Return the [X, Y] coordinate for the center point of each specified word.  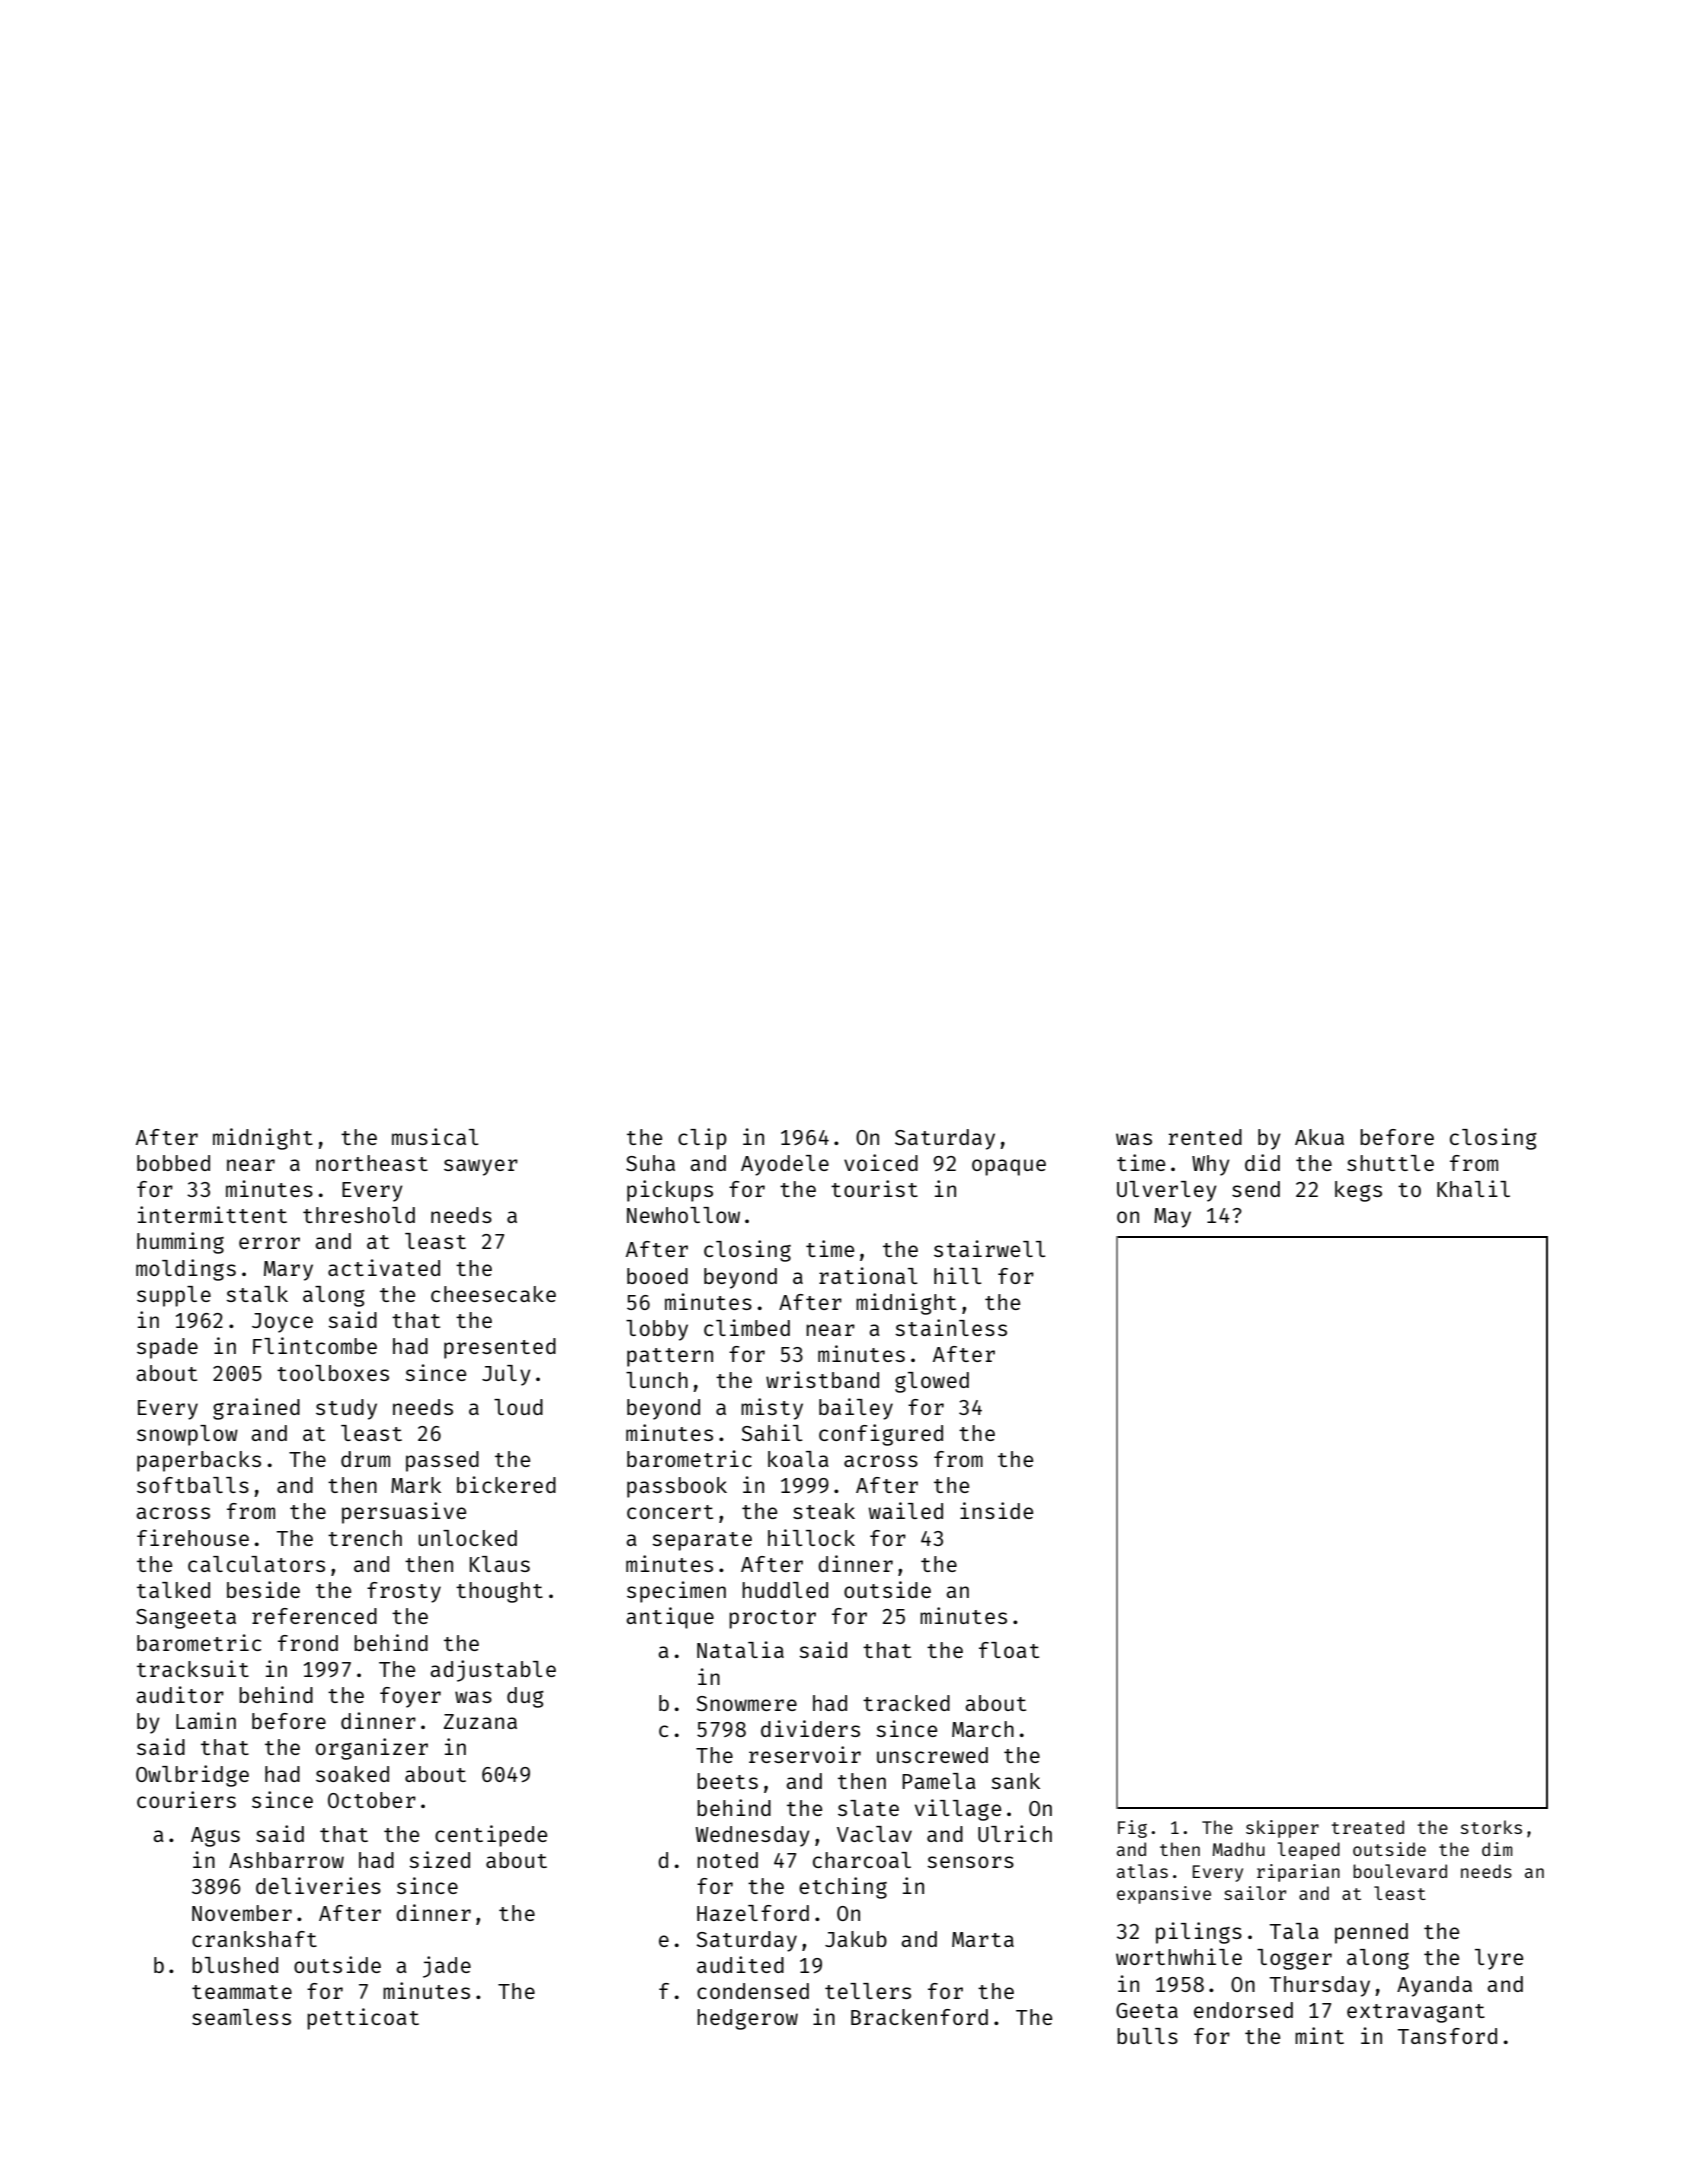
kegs [1358, 1191]
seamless [241, 2017]
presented [500, 1348]
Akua [1319, 1137]
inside [996, 1510]
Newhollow [683, 1215]
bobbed [173, 1163]
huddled [785, 1590]
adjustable [493, 1671]
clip [702, 1139]
